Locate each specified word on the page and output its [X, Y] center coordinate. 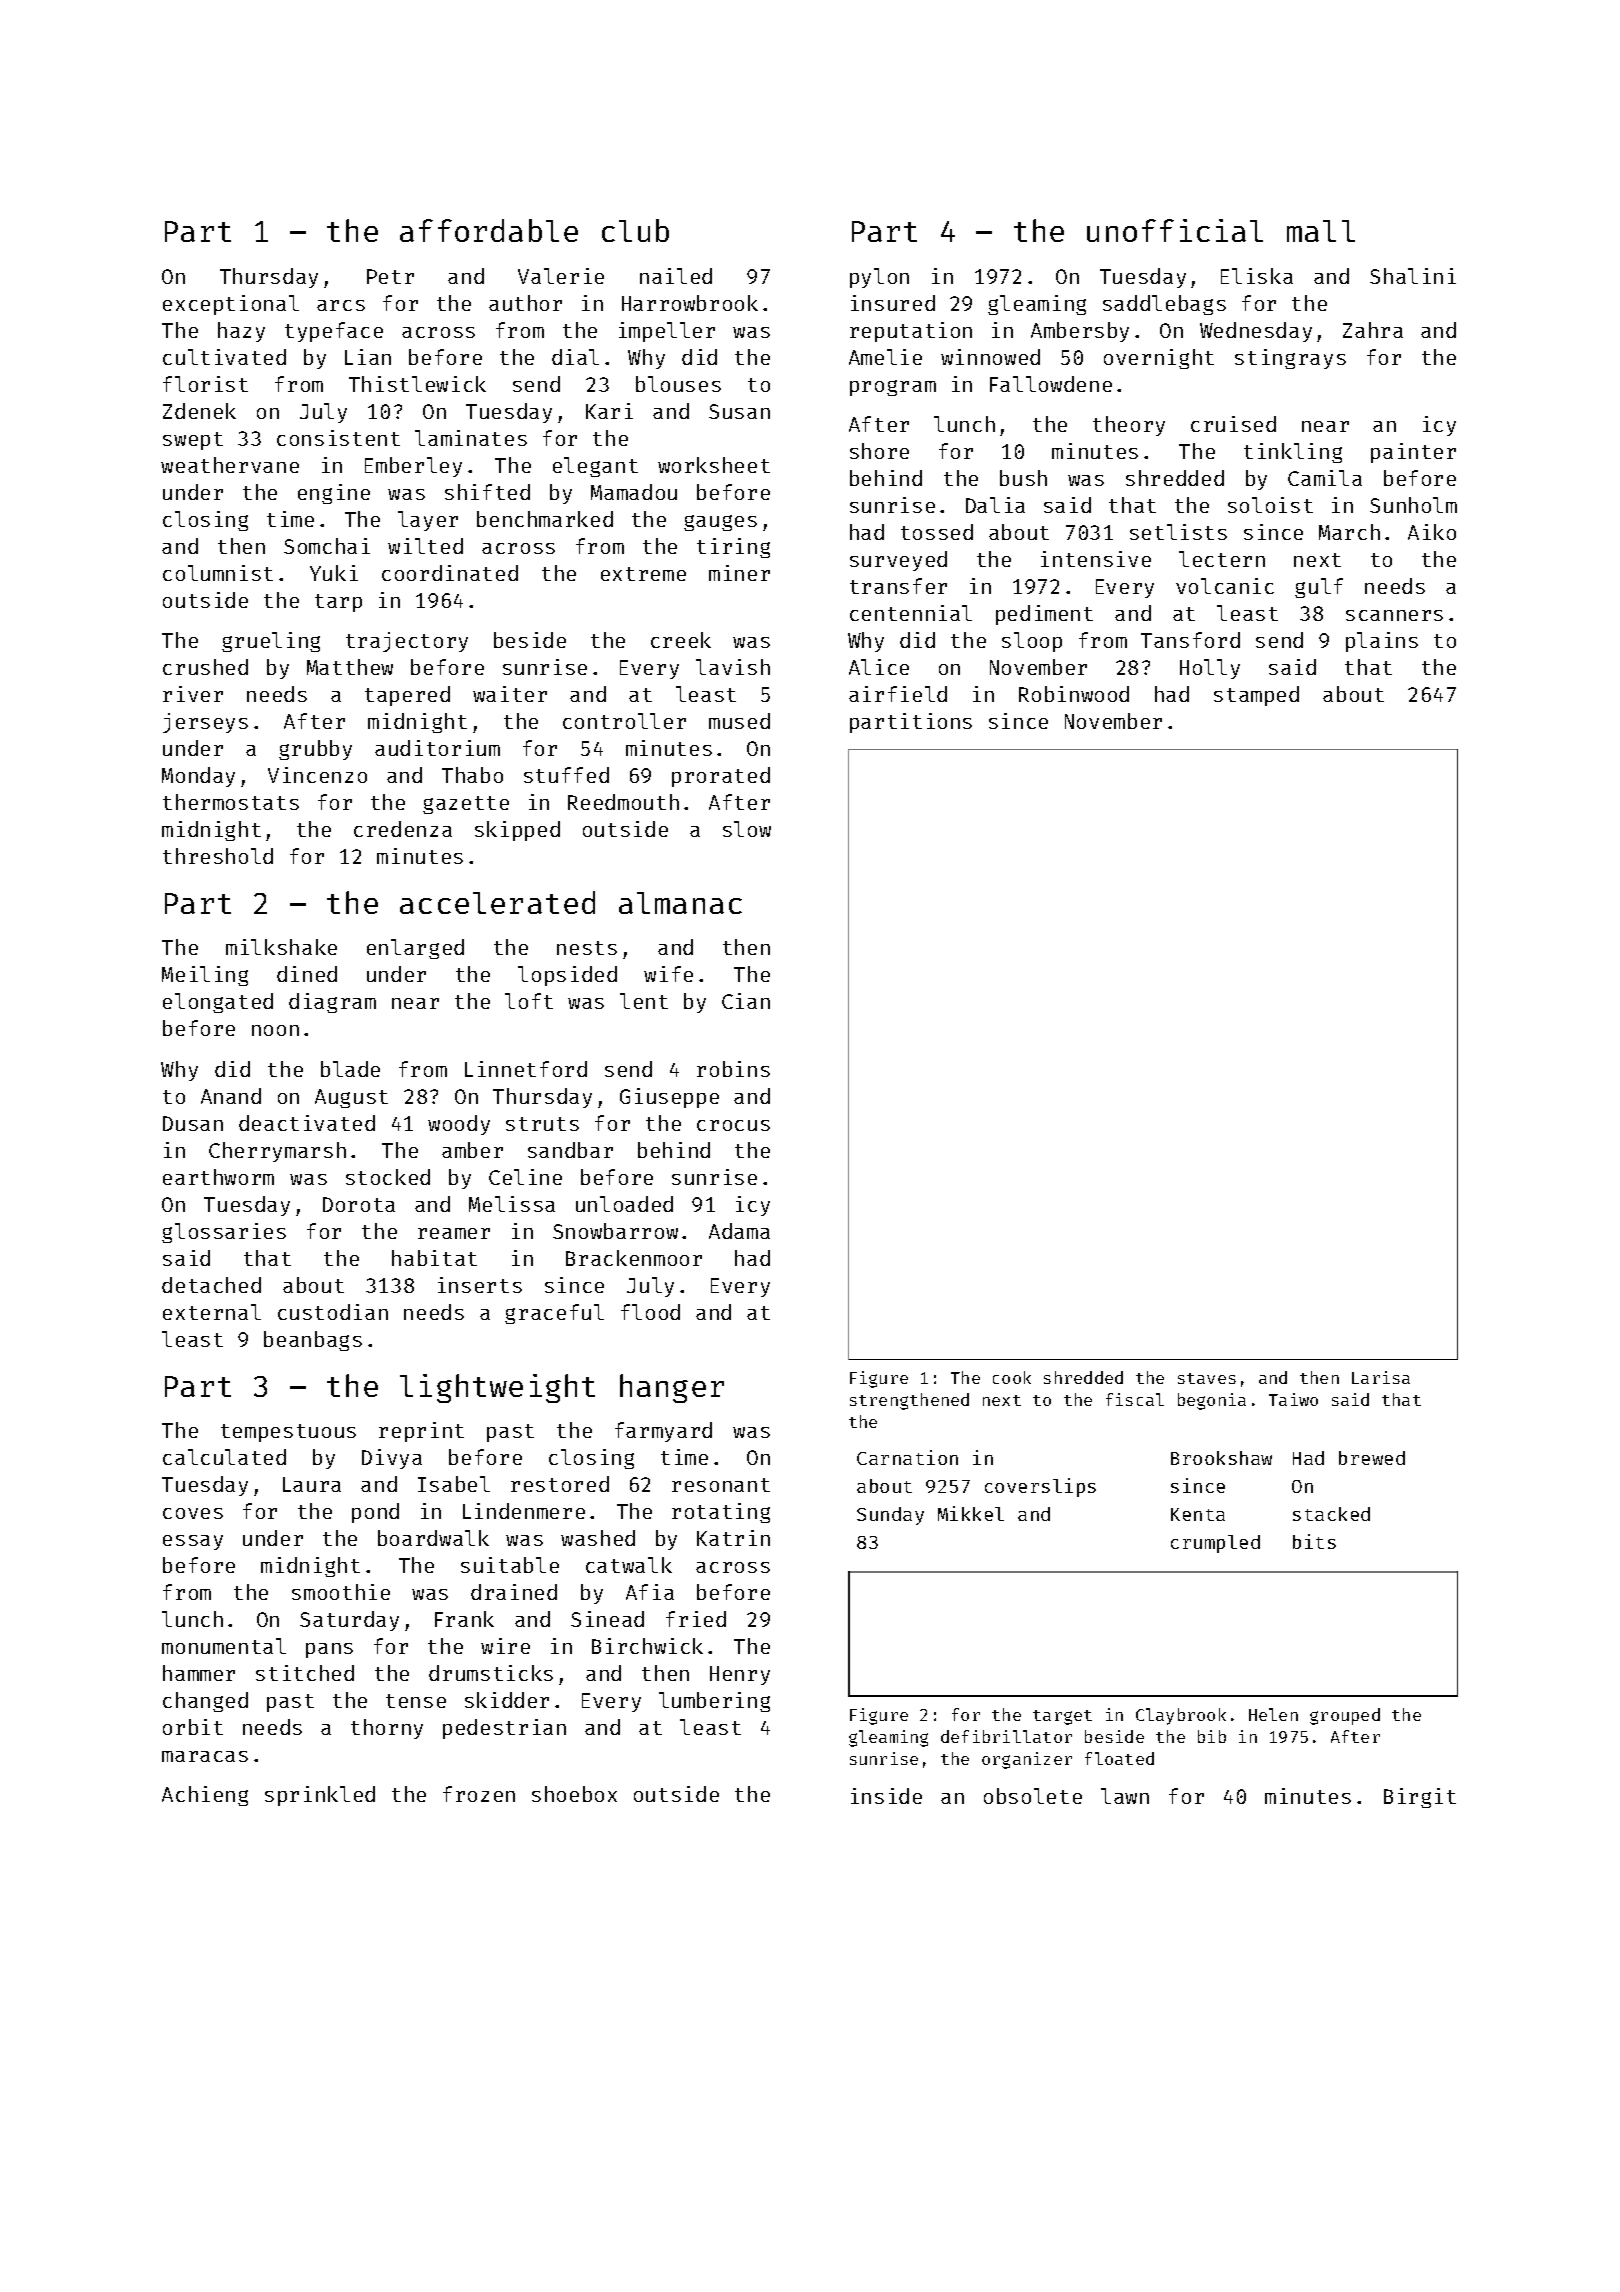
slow [747, 829]
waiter [510, 694]
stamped [1256, 696]
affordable [489, 230]
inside [886, 1796]
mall [1321, 231]
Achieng [205, 1796]
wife [668, 974]
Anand [231, 1096]
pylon [879, 278]
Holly [1210, 669]
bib [1212, 1736]
